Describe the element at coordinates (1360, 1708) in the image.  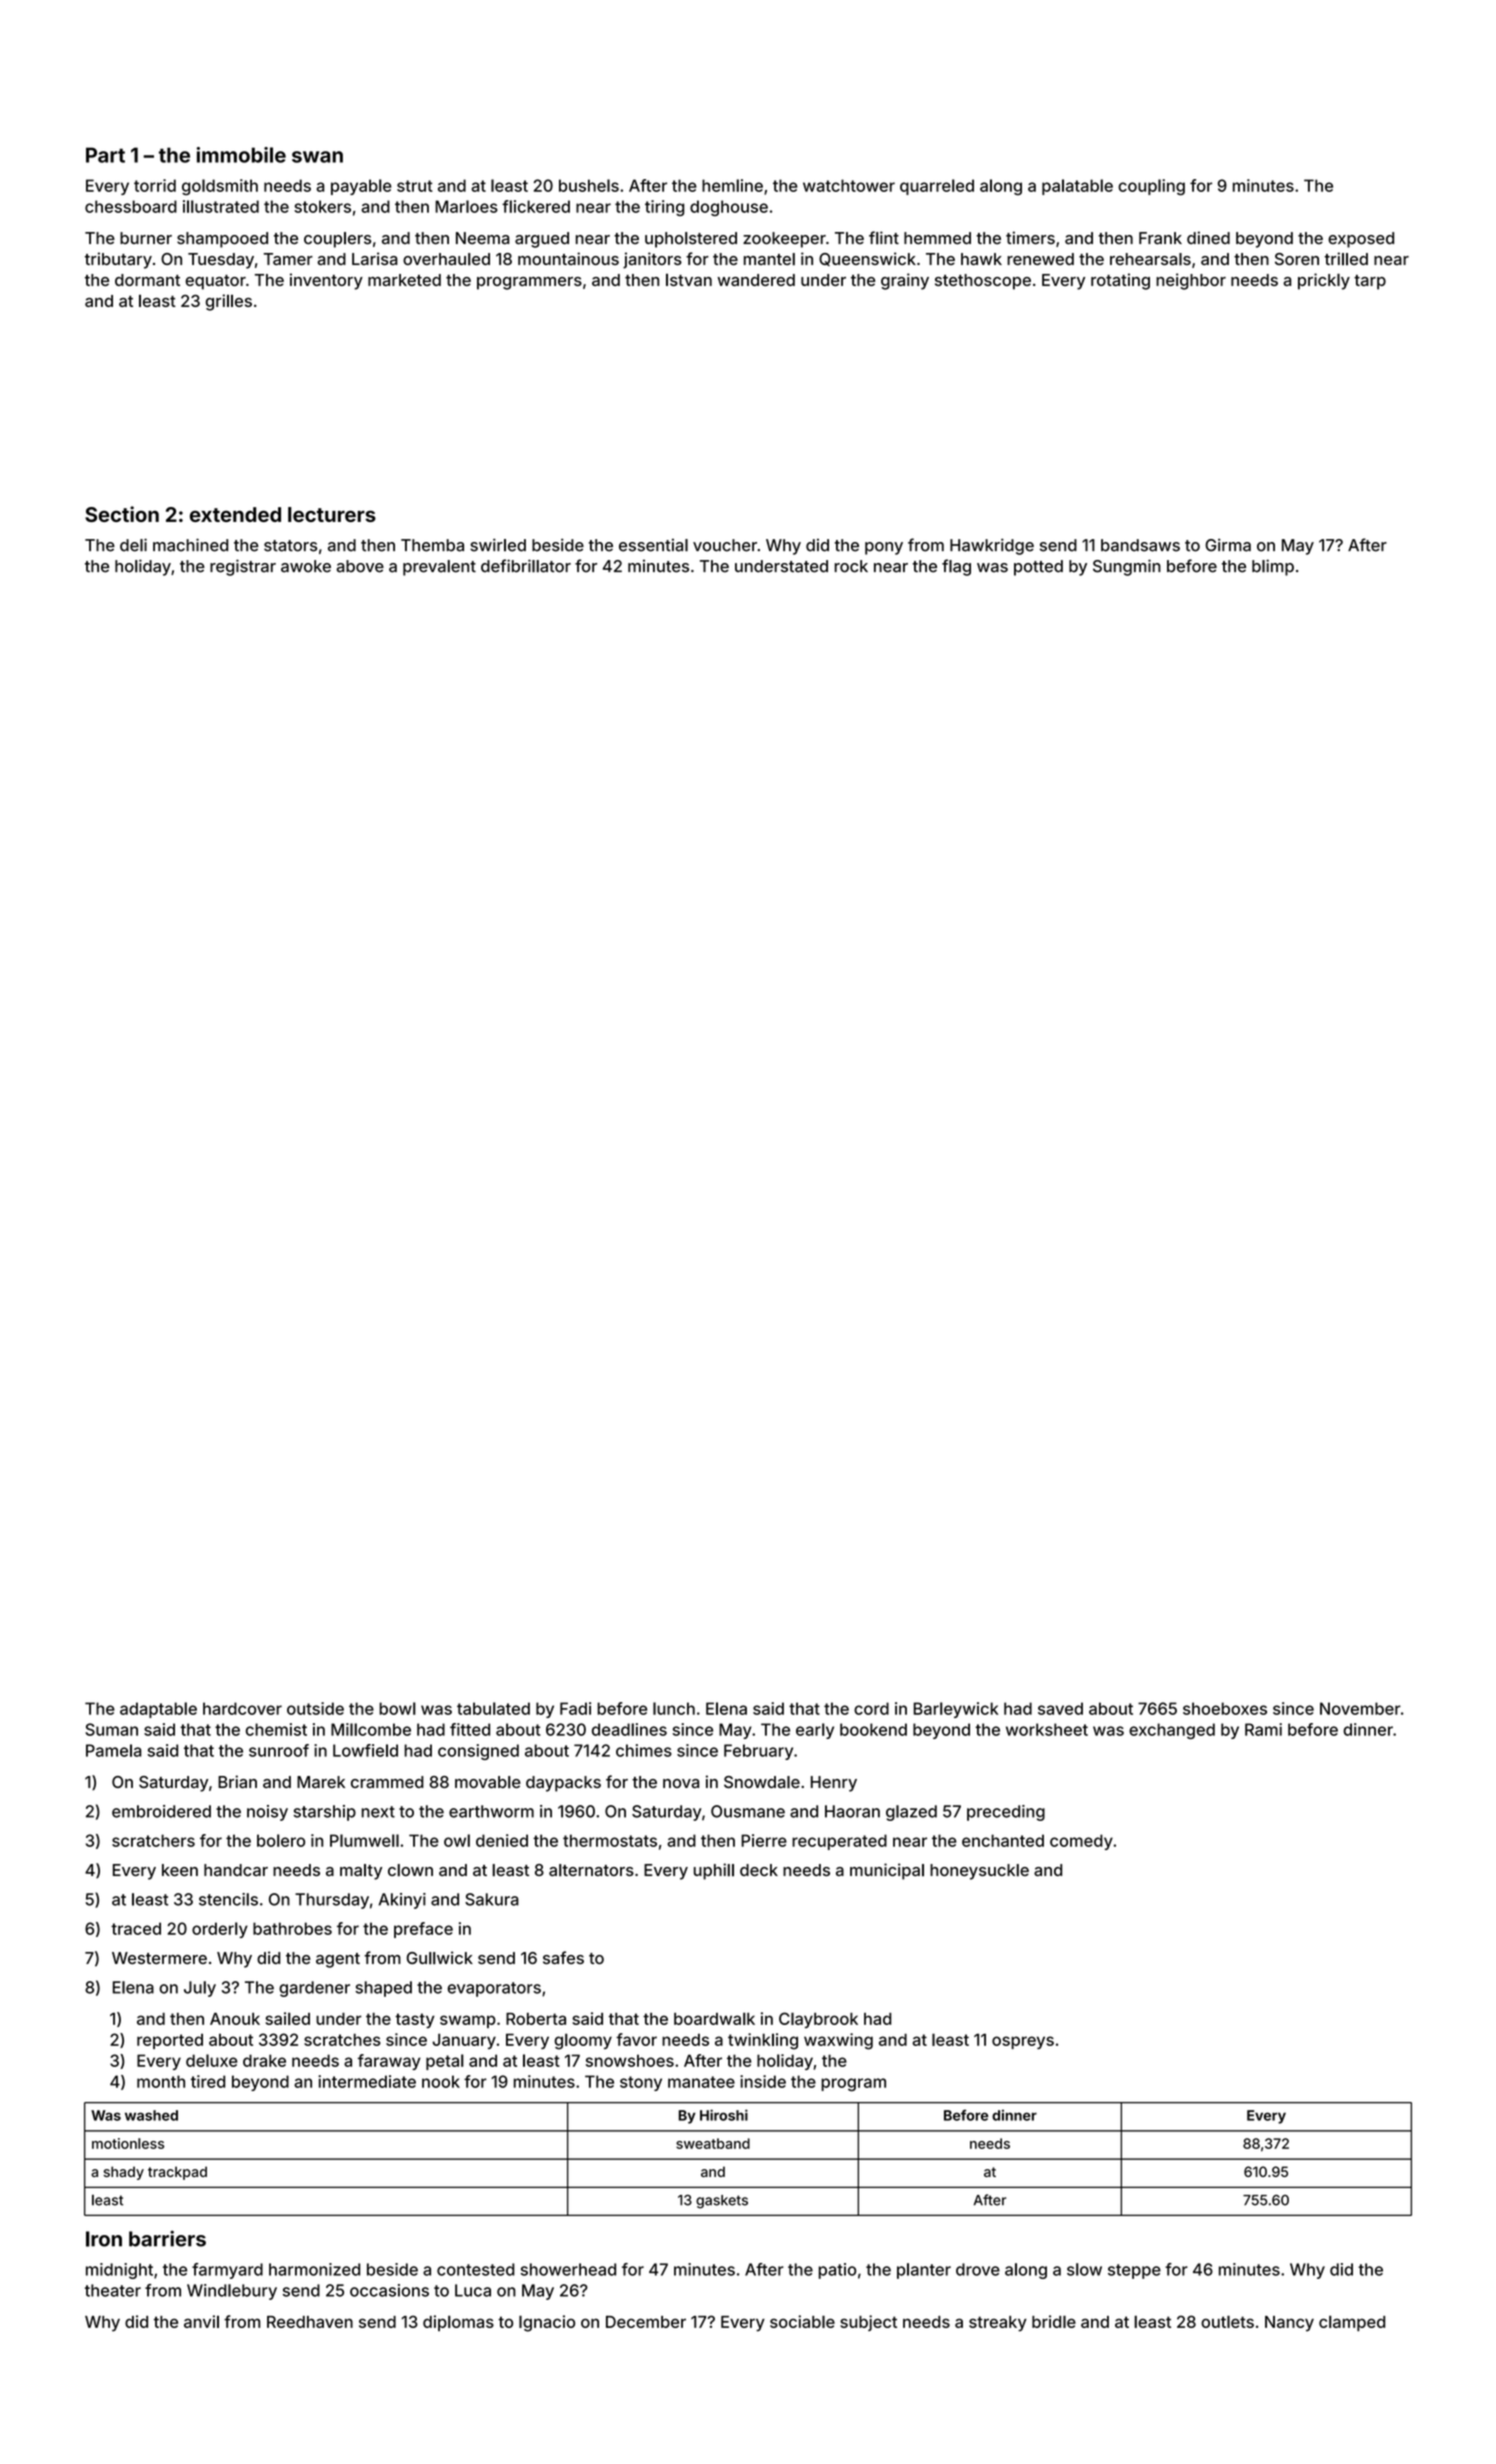
I see `November` at that location.
